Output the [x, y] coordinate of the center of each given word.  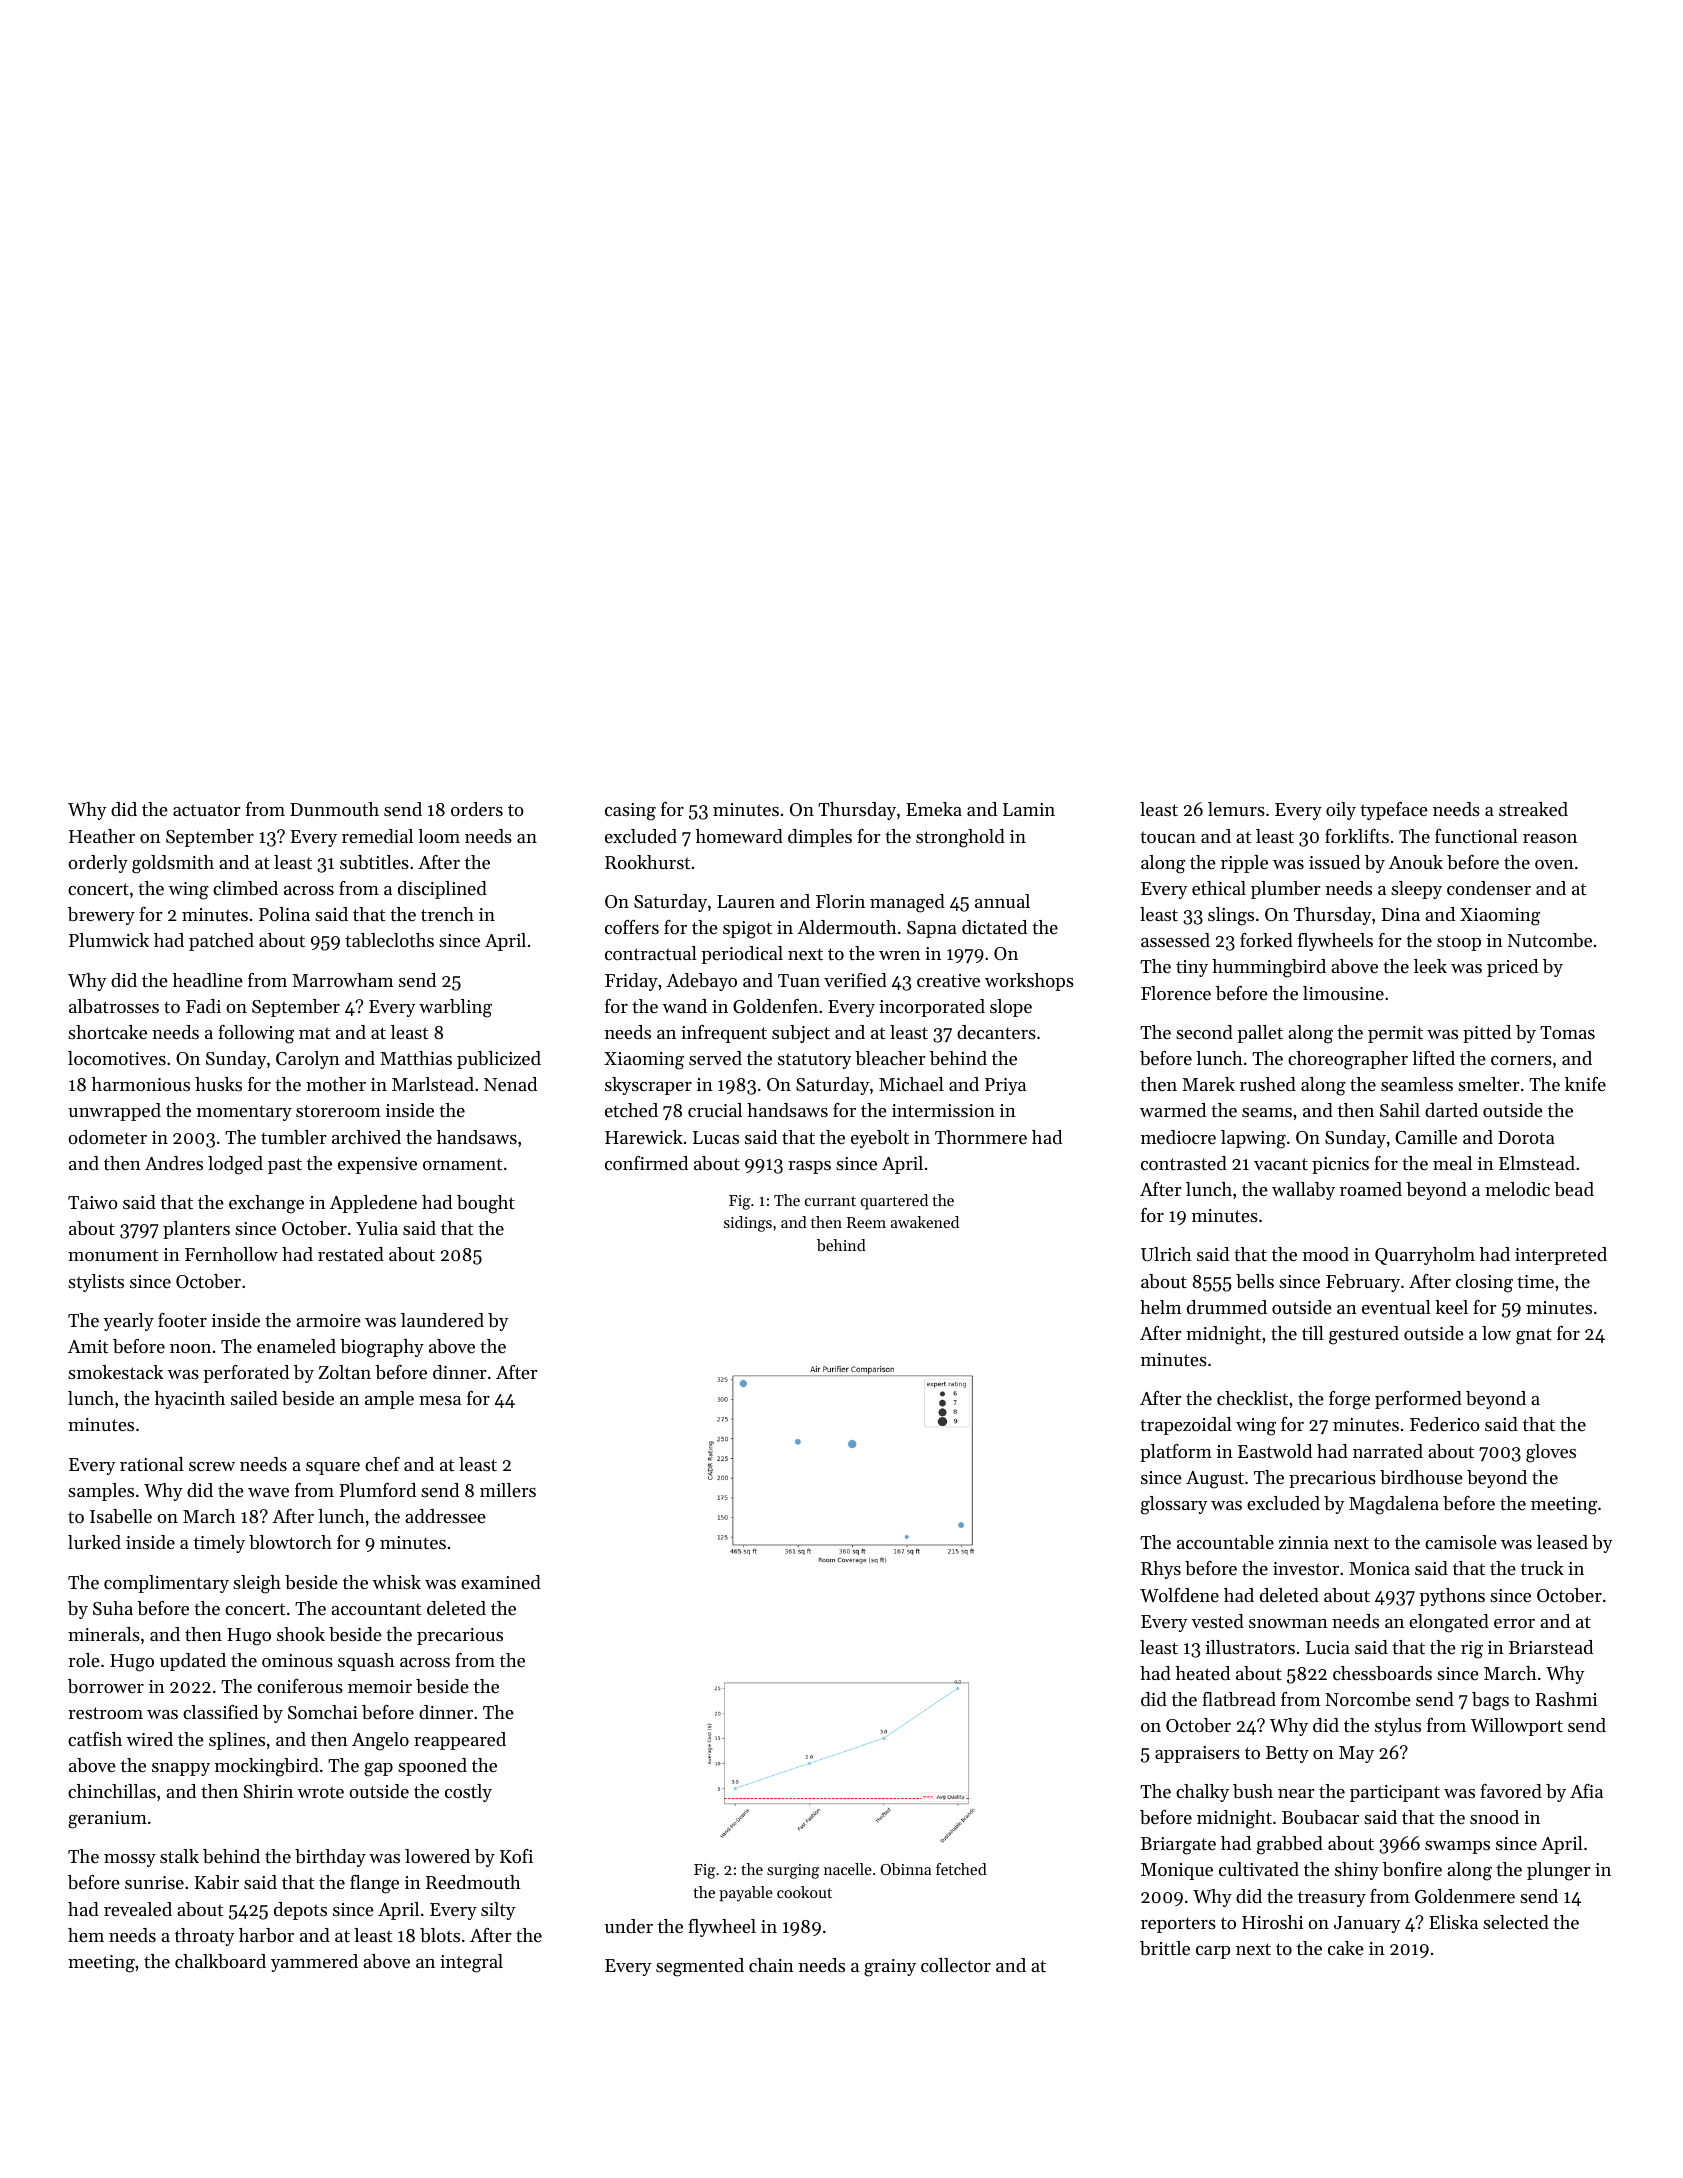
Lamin [1029, 809]
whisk [396, 1582]
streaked [1533, 809]
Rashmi [1566, 1699]
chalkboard [220, 1961]
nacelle [848, 1869]
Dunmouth [334, 809]
